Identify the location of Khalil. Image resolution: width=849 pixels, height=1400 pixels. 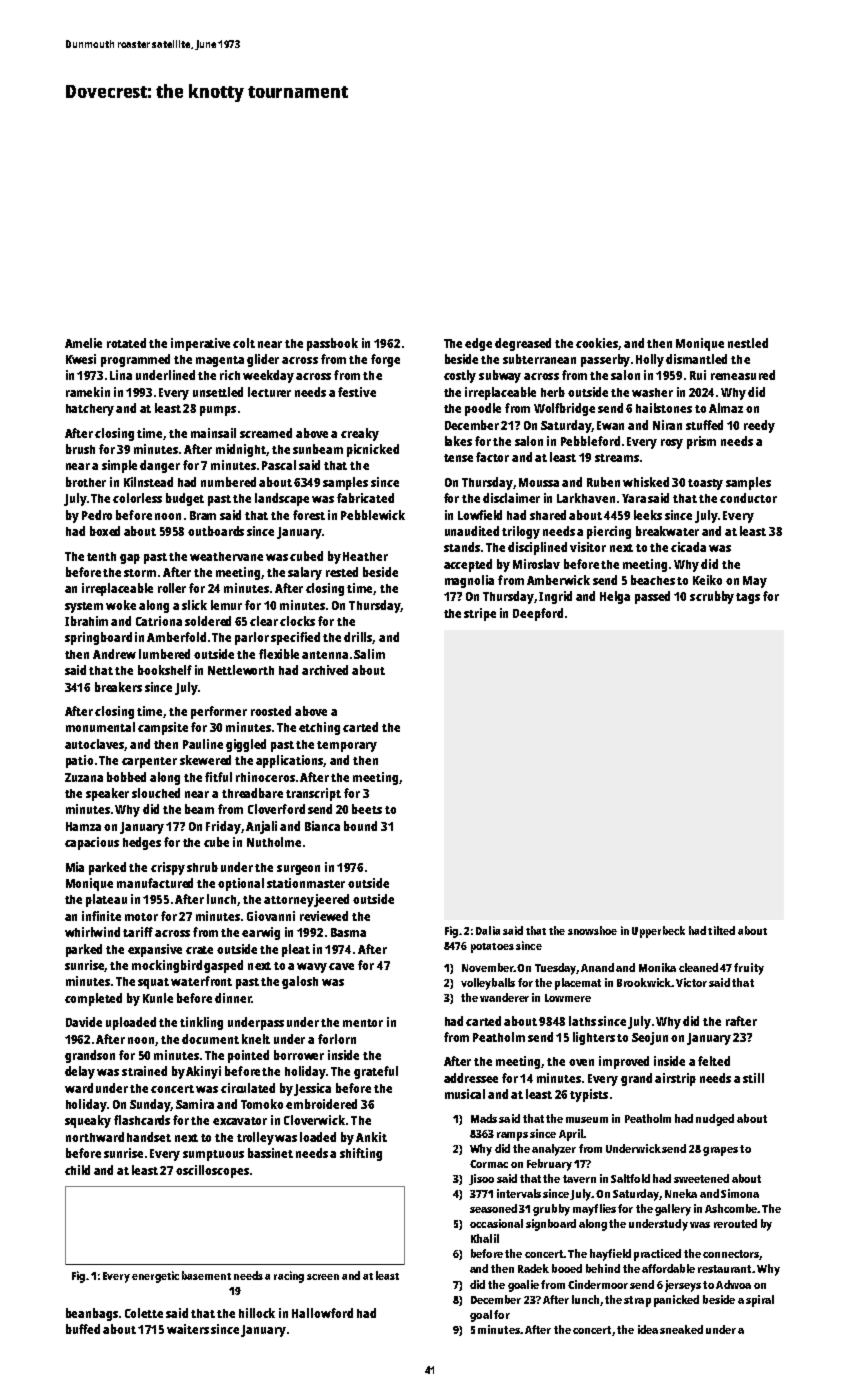
(485, 1238).
